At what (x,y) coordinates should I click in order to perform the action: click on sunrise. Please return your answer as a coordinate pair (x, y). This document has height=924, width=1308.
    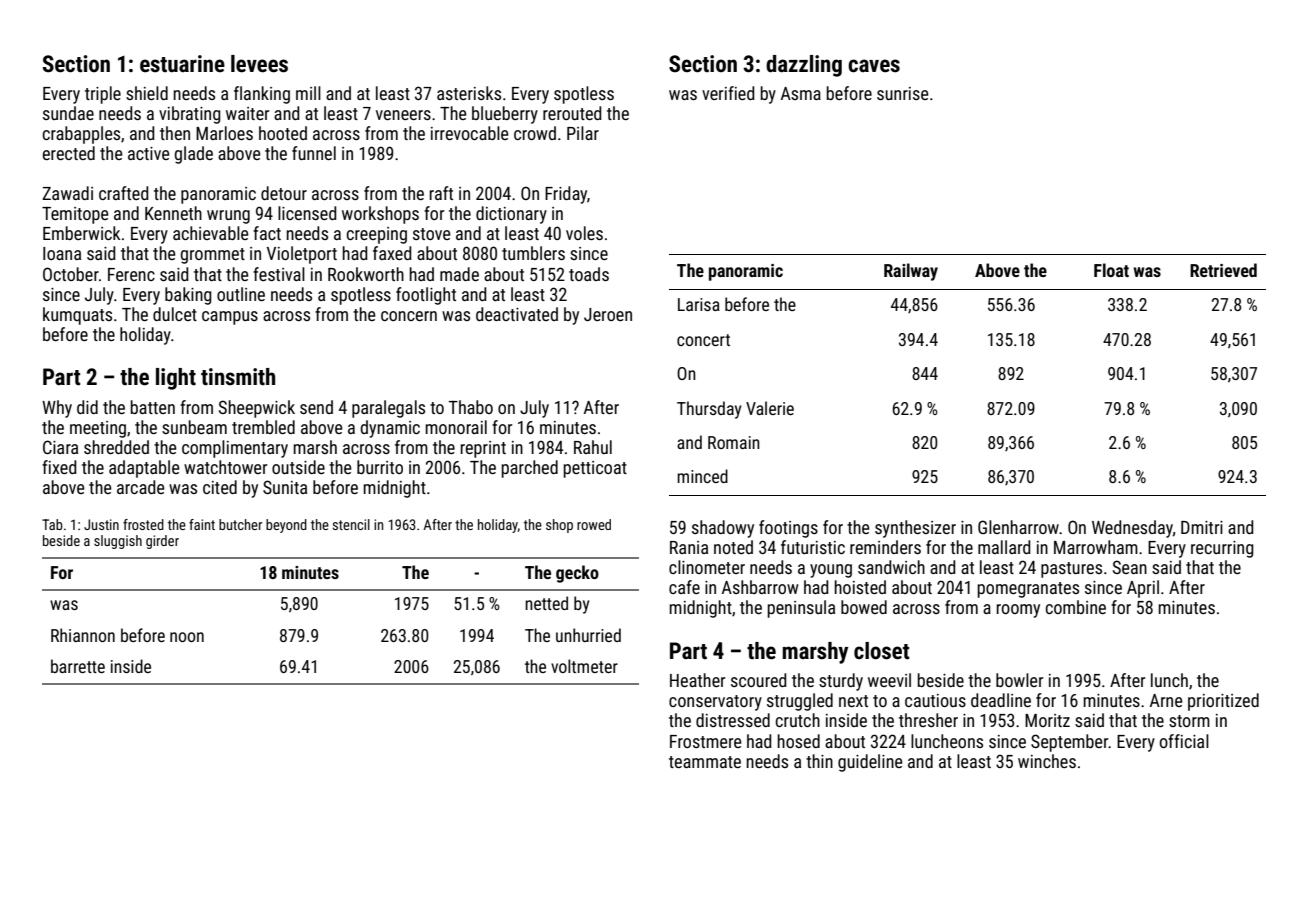
    Looking at the image, I should click on (902, 93).
